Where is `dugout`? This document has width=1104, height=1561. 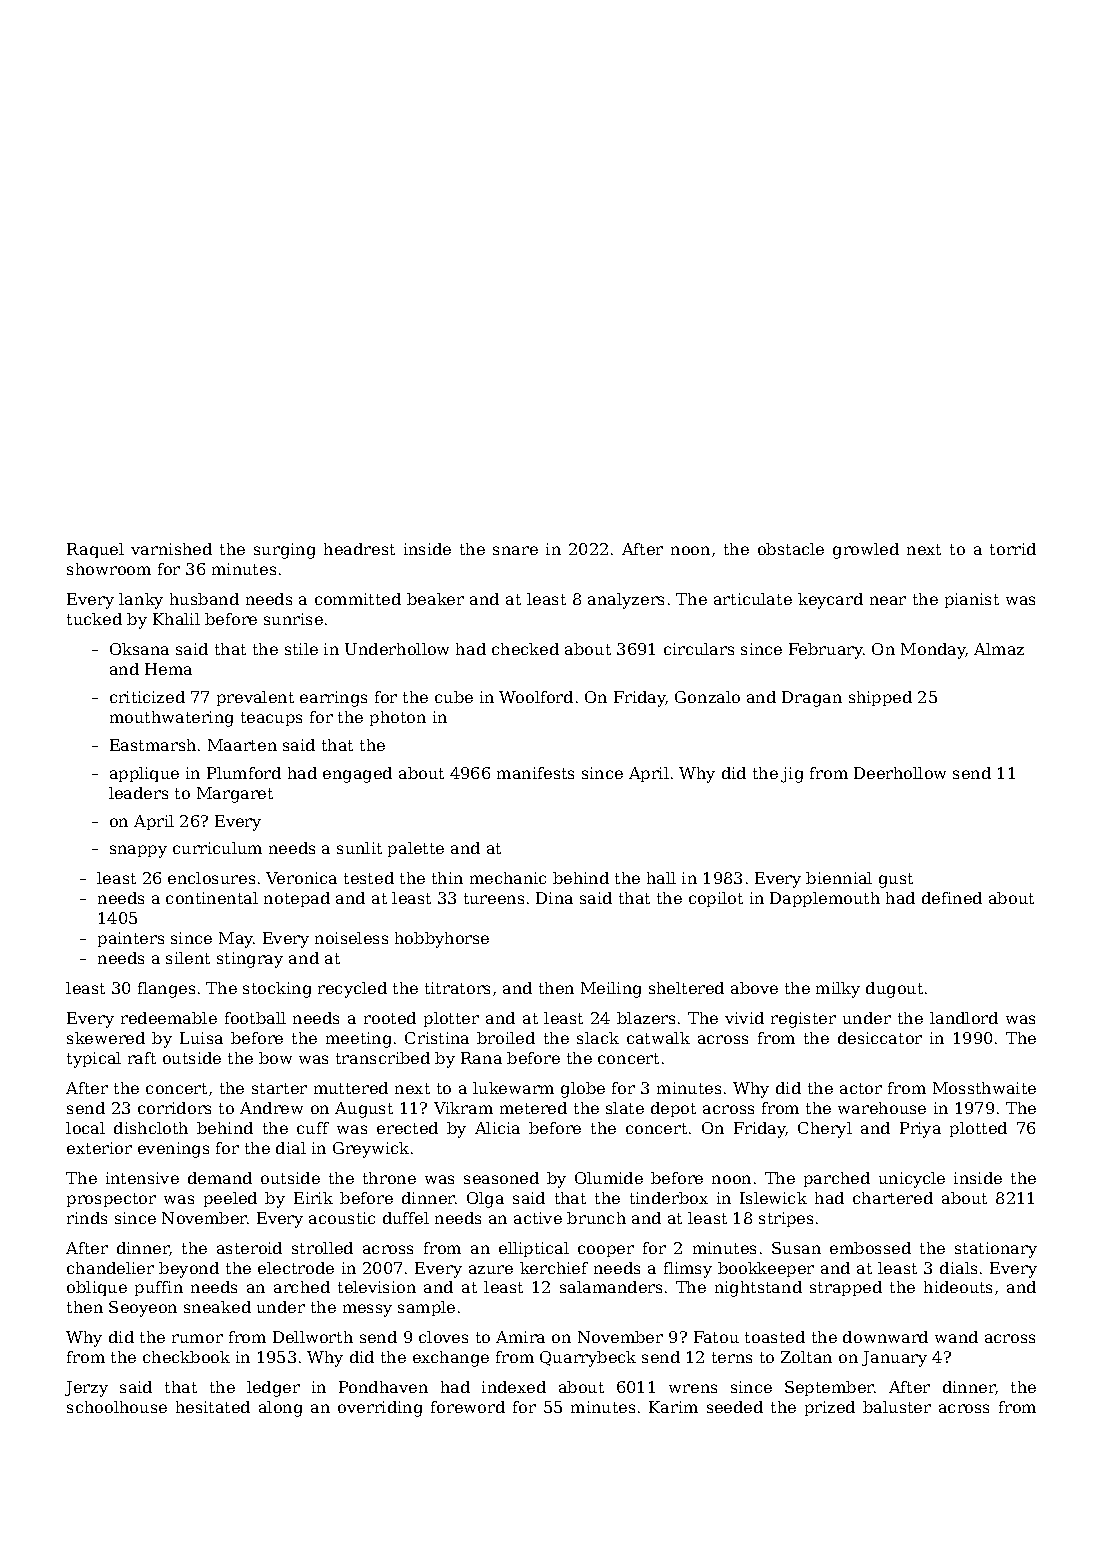 dugout is located at coordinates (894, 990).
